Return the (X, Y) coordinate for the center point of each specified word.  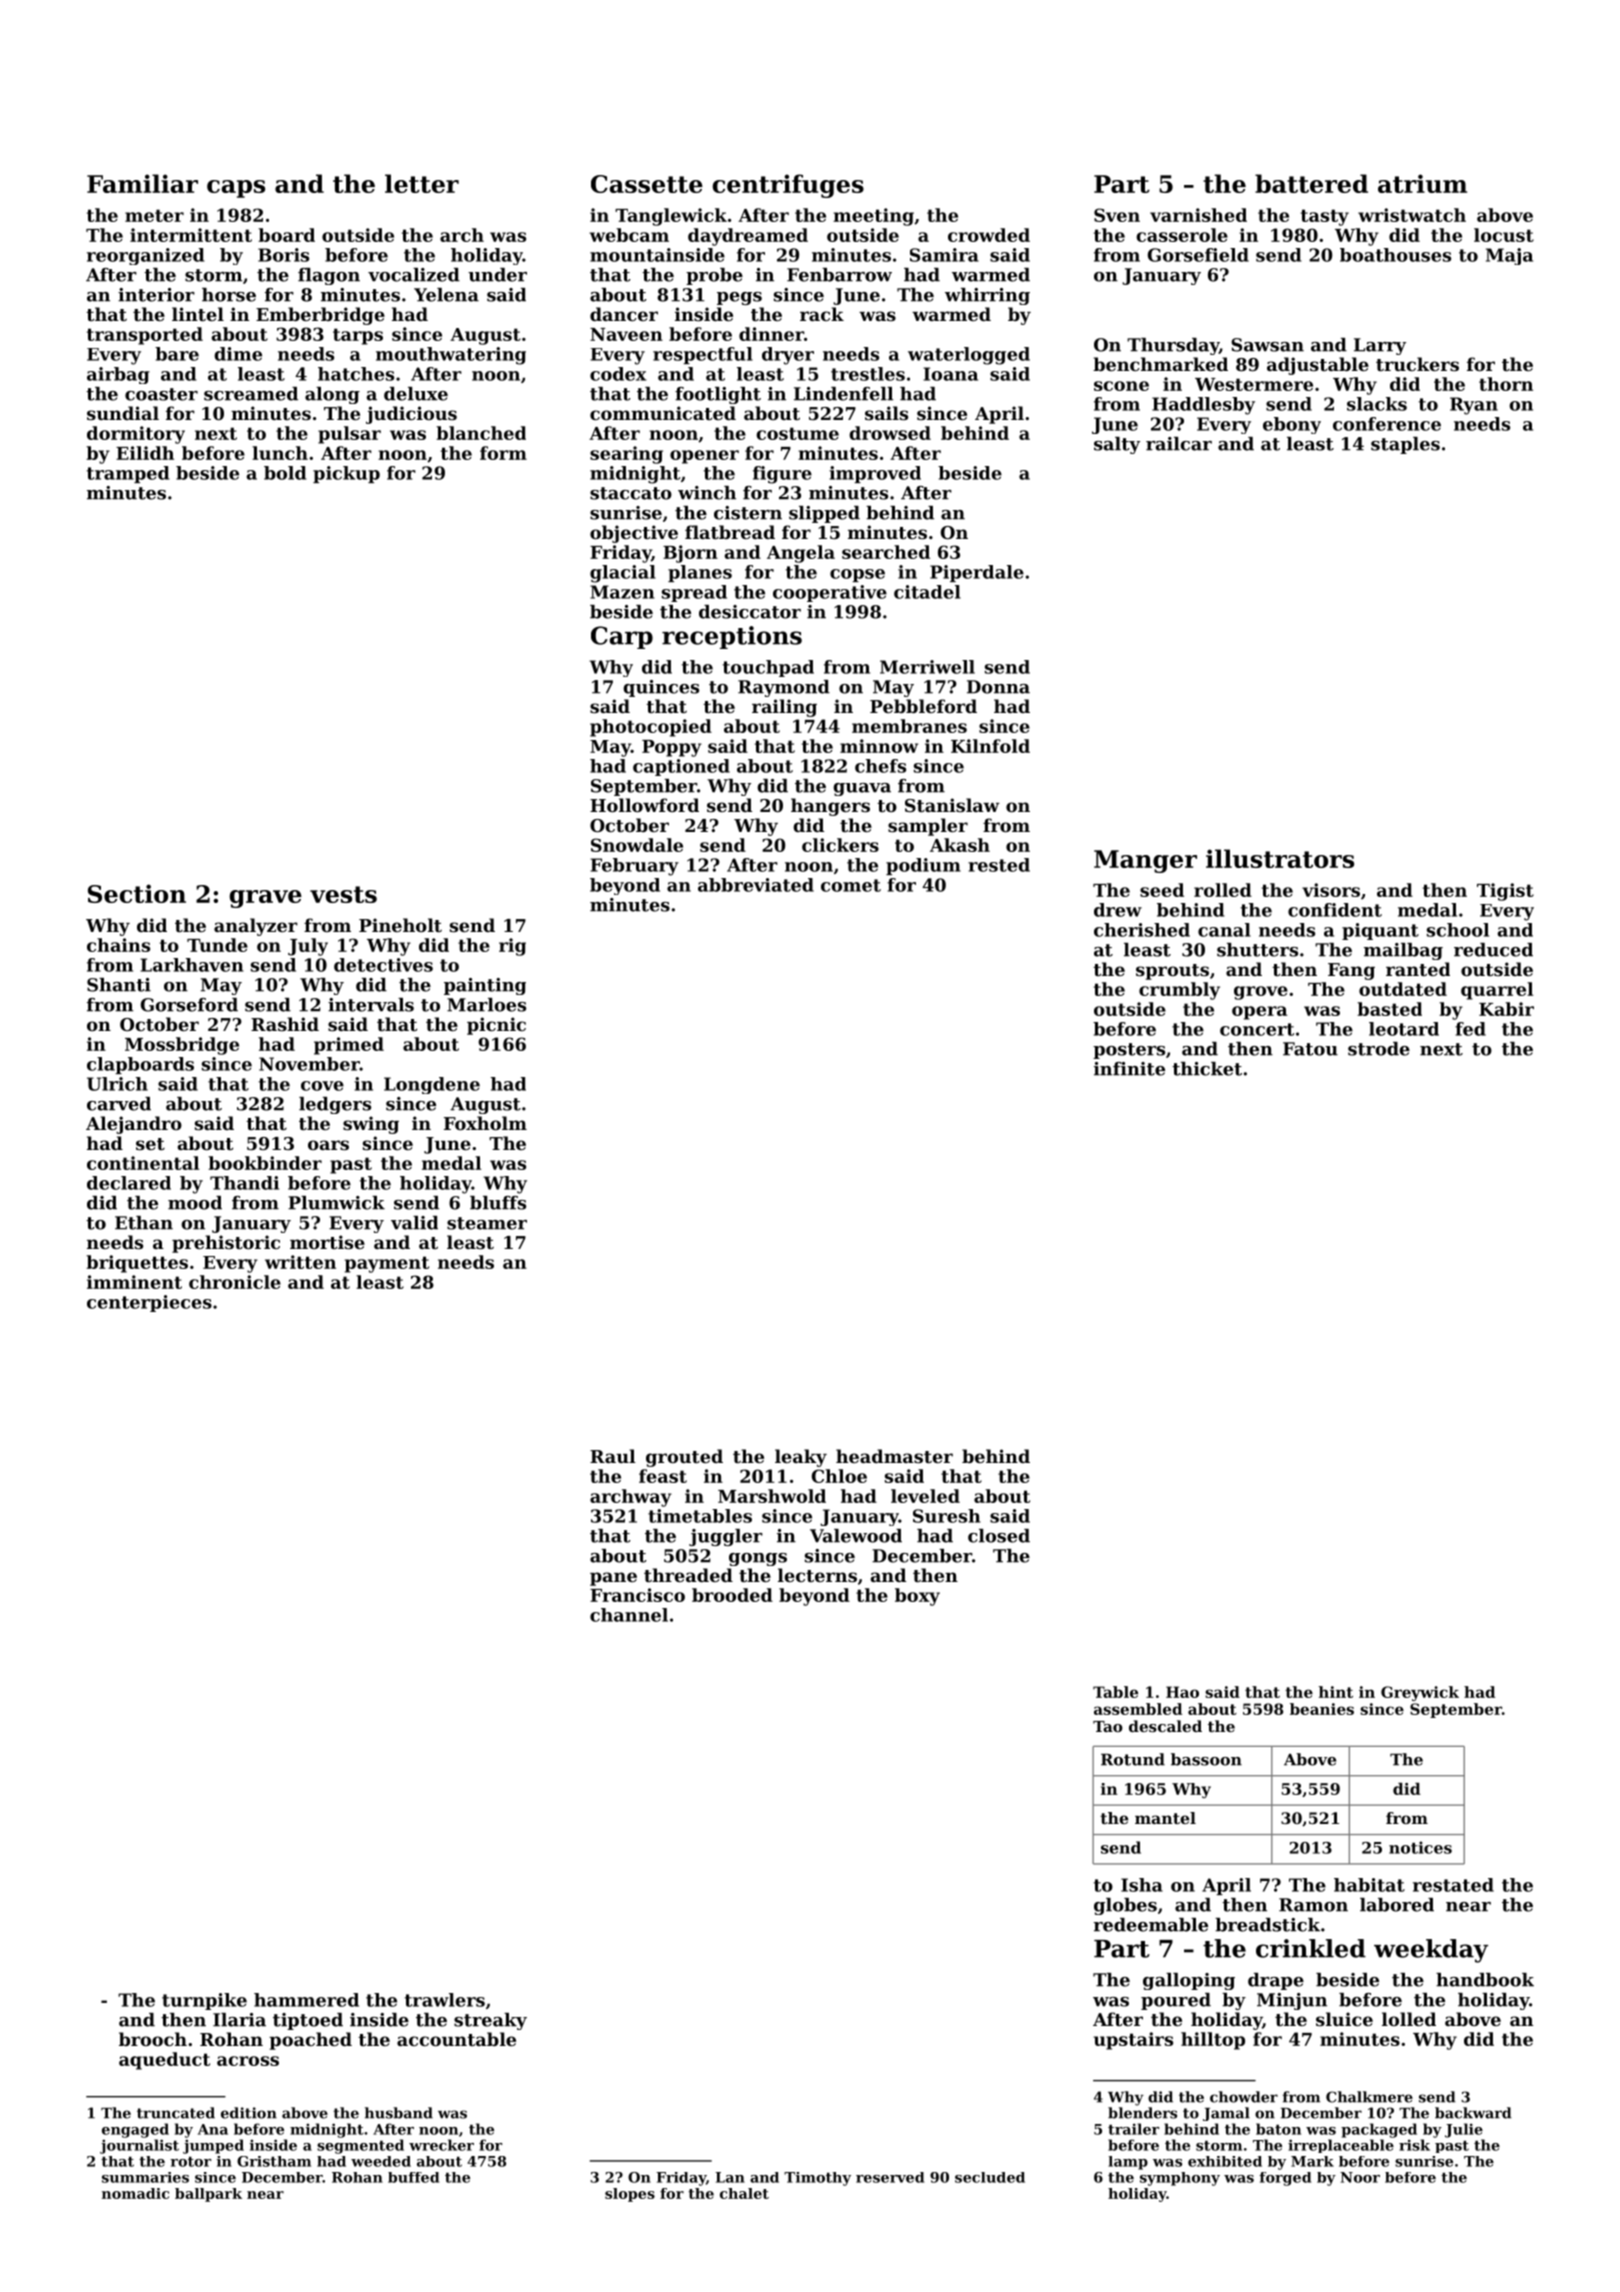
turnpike (204, 2001)
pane (613, 1579)
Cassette (647, 184)
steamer (487, 1223)
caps (236, 189)
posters (1129, 1051)
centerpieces (149, 1303)
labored (1397, 1905)
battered (1311, 183)
